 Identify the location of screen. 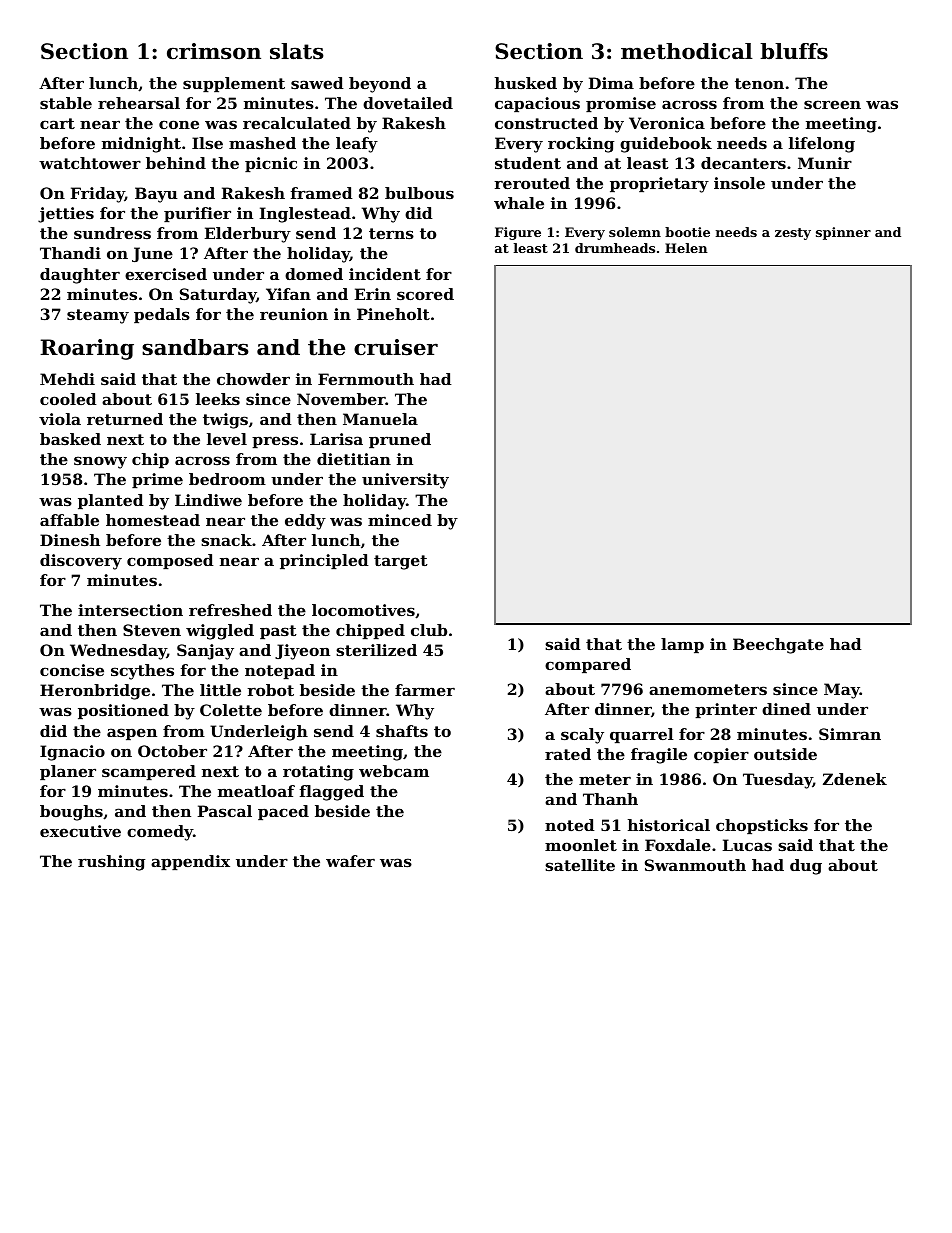
(832, 104).
